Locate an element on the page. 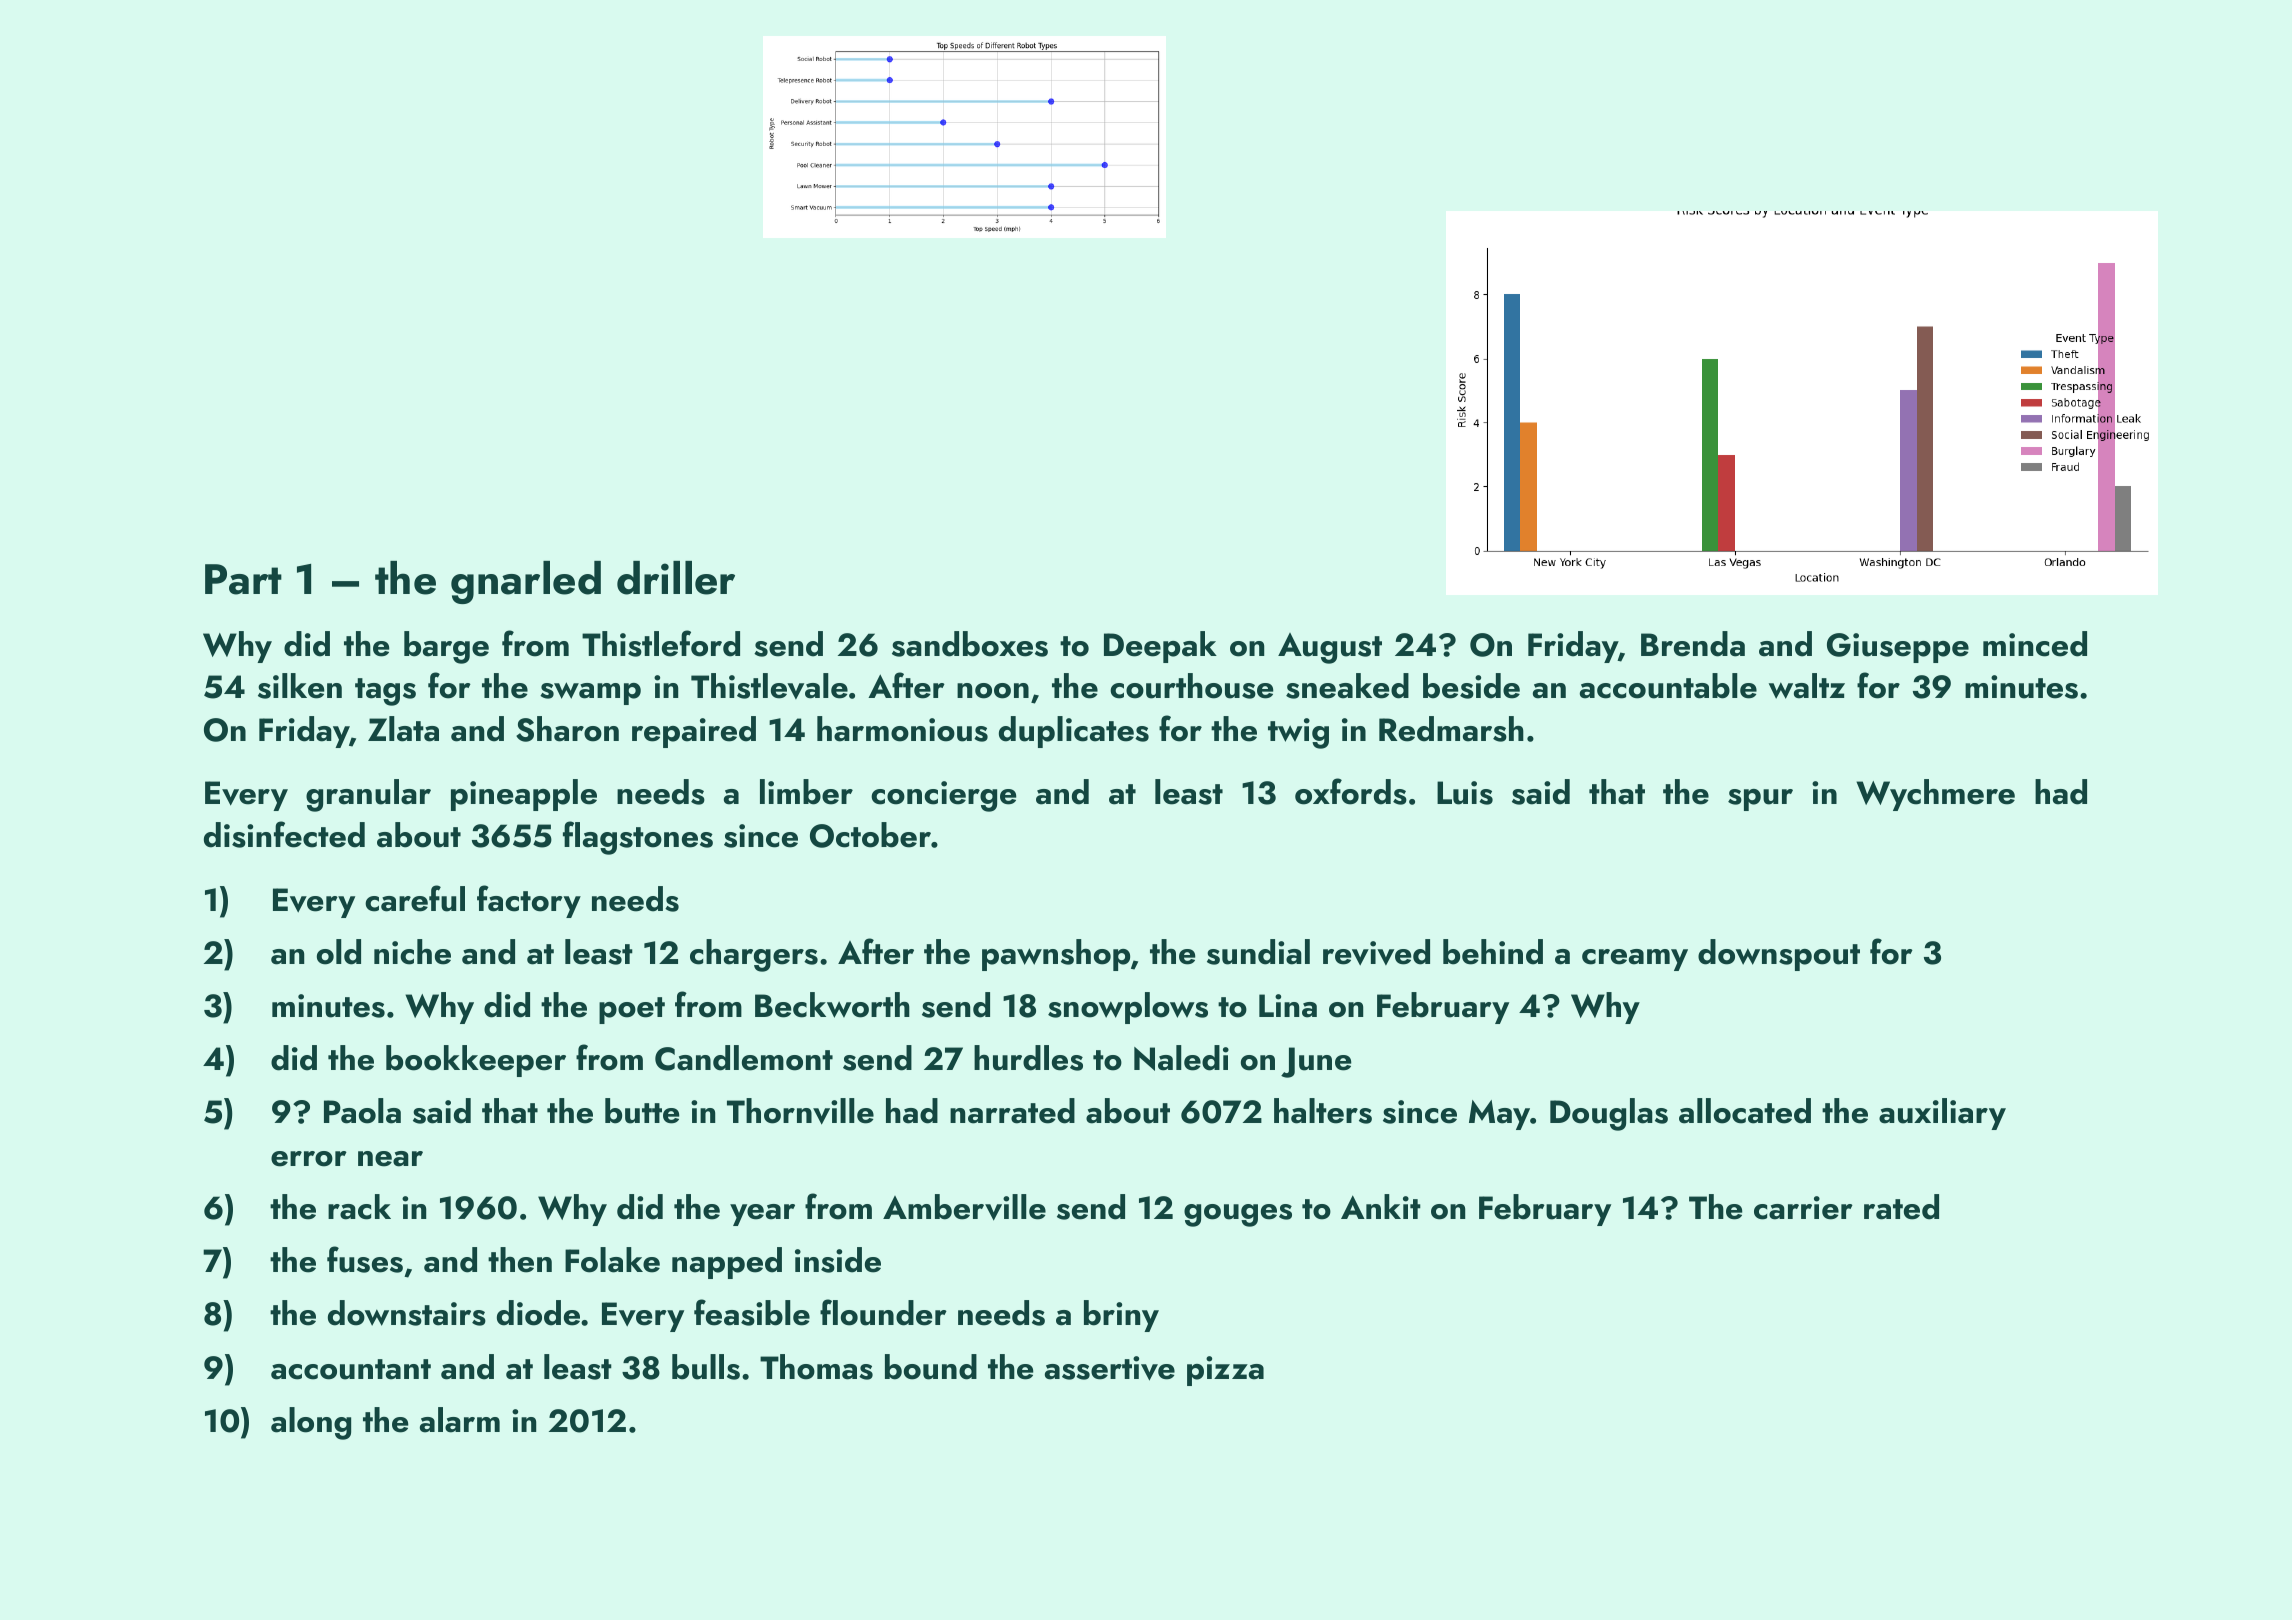  pineapple is located at coordinates (524, 795).
